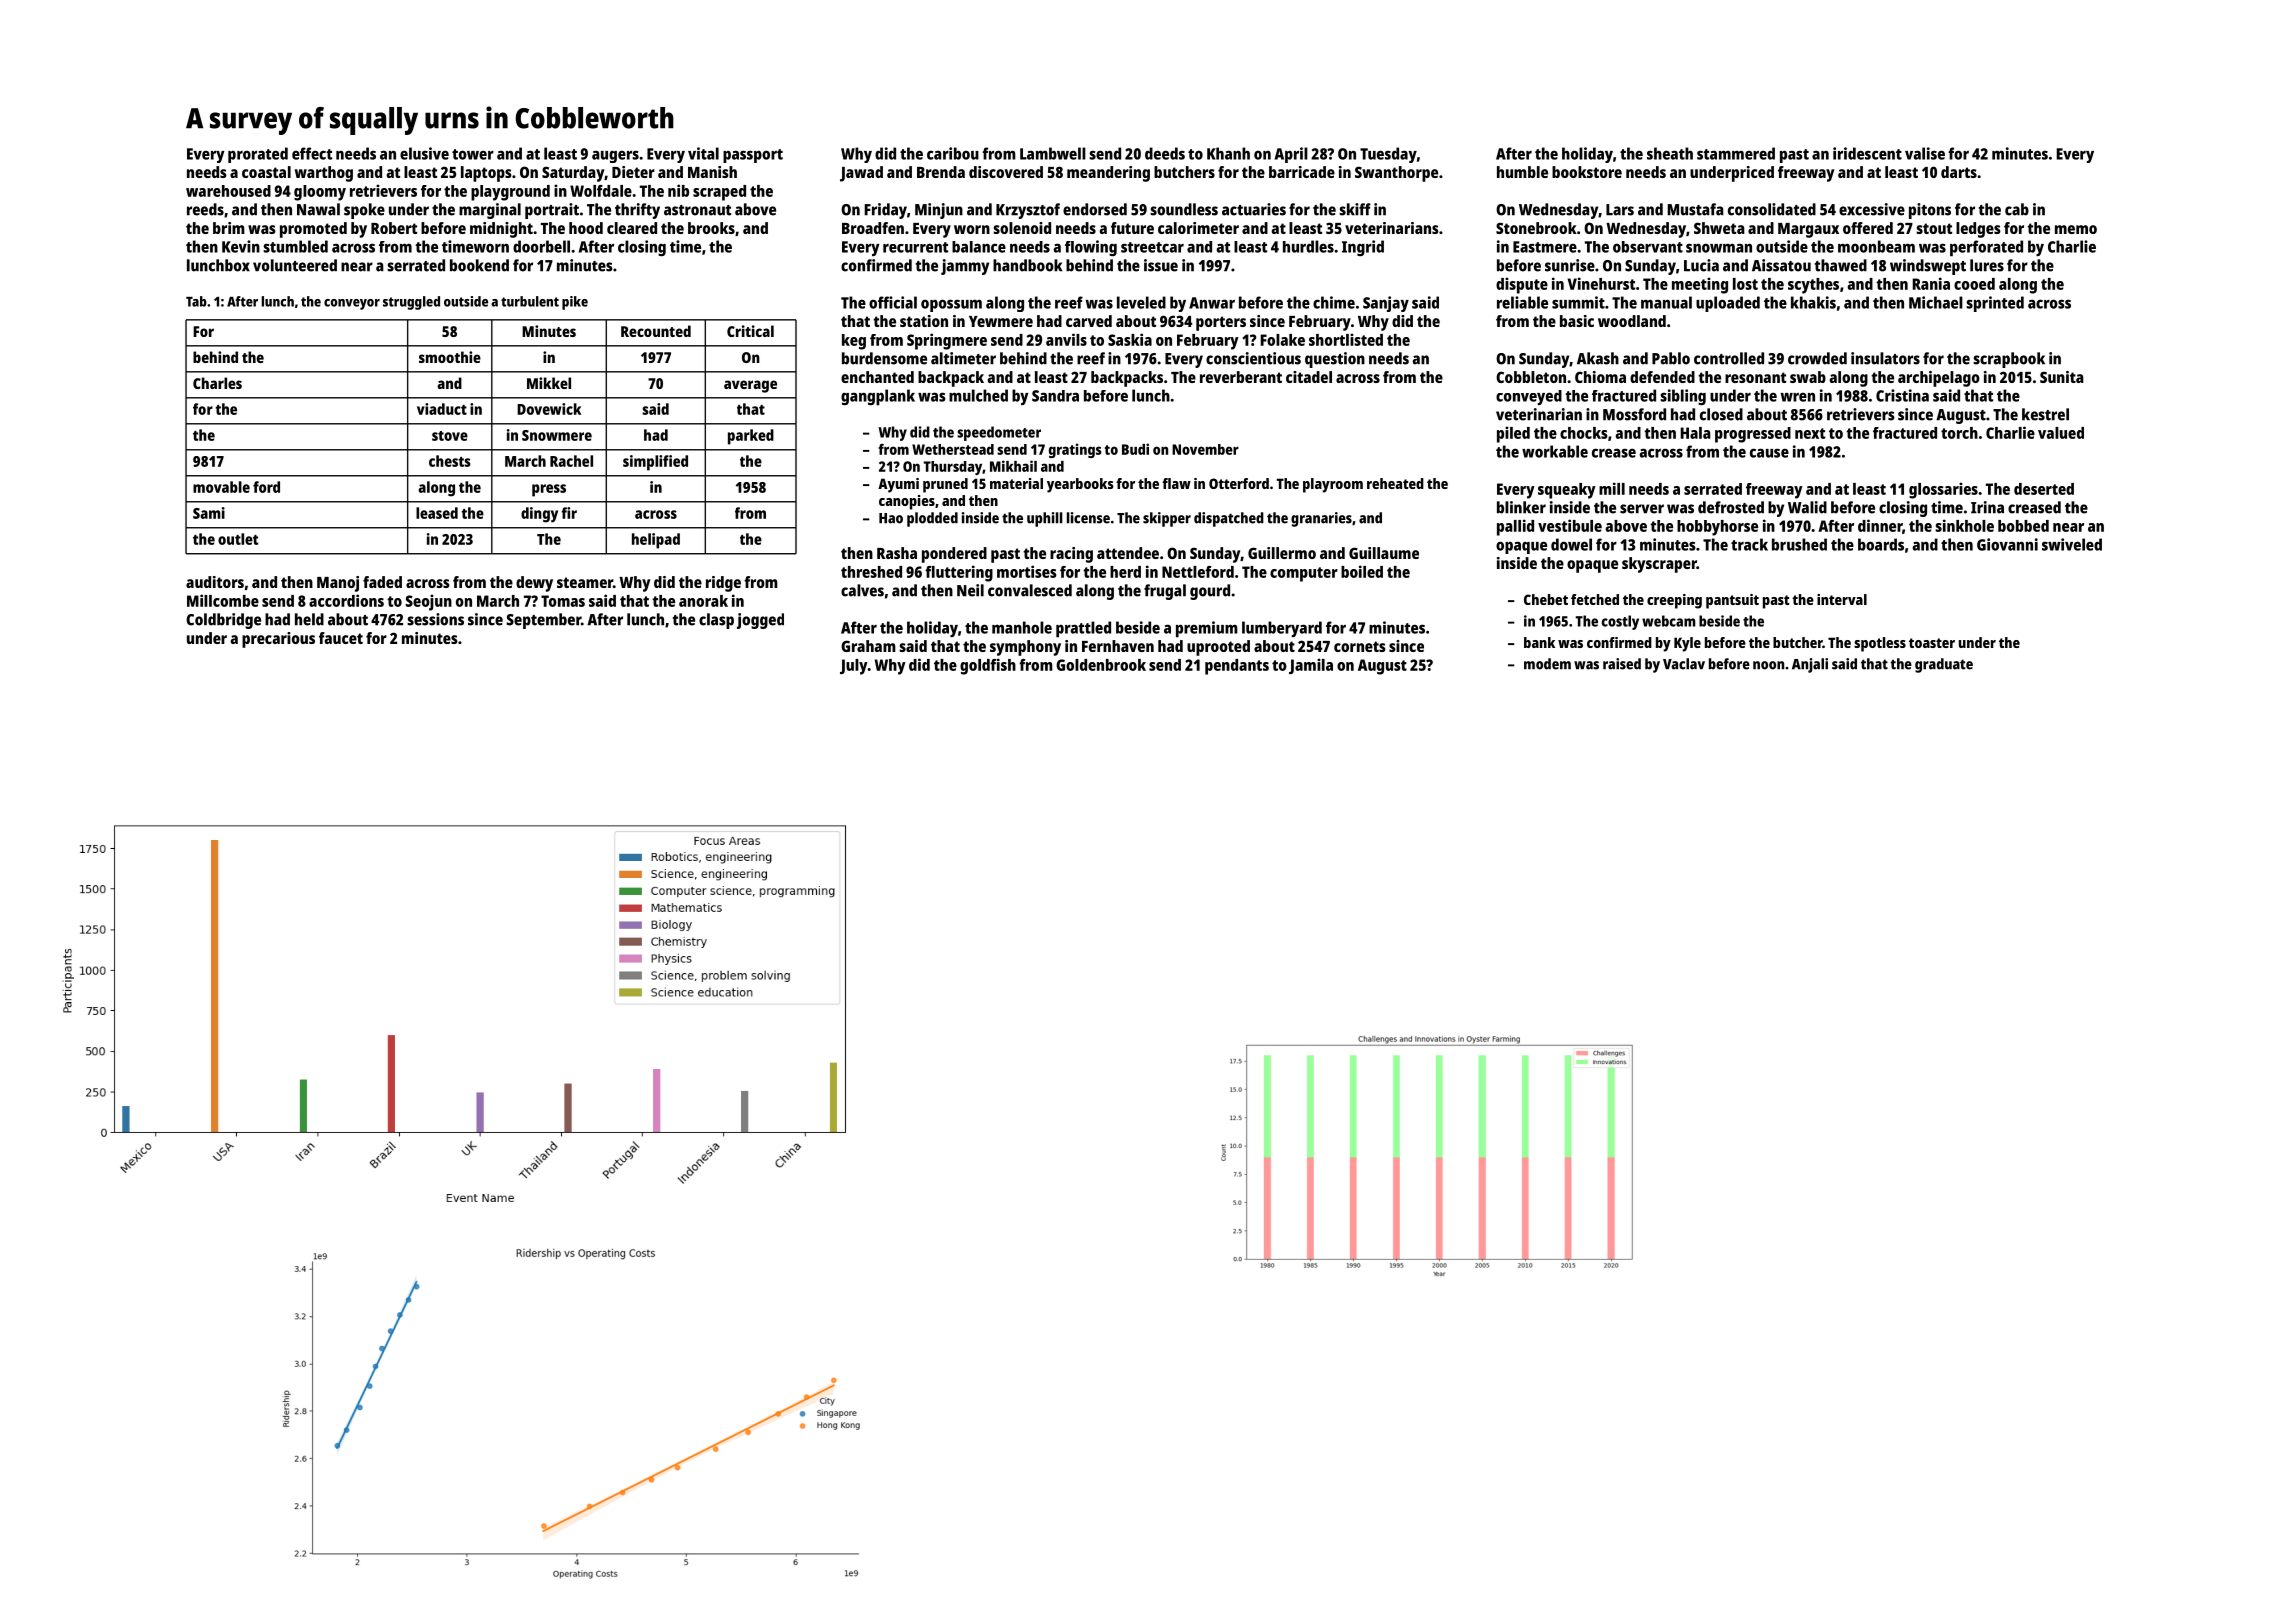 This document has width=2292, height=1620. What do you see at coordinates (953, 153) in the document?
I see `caribou` at bounding box center [953, 153].
